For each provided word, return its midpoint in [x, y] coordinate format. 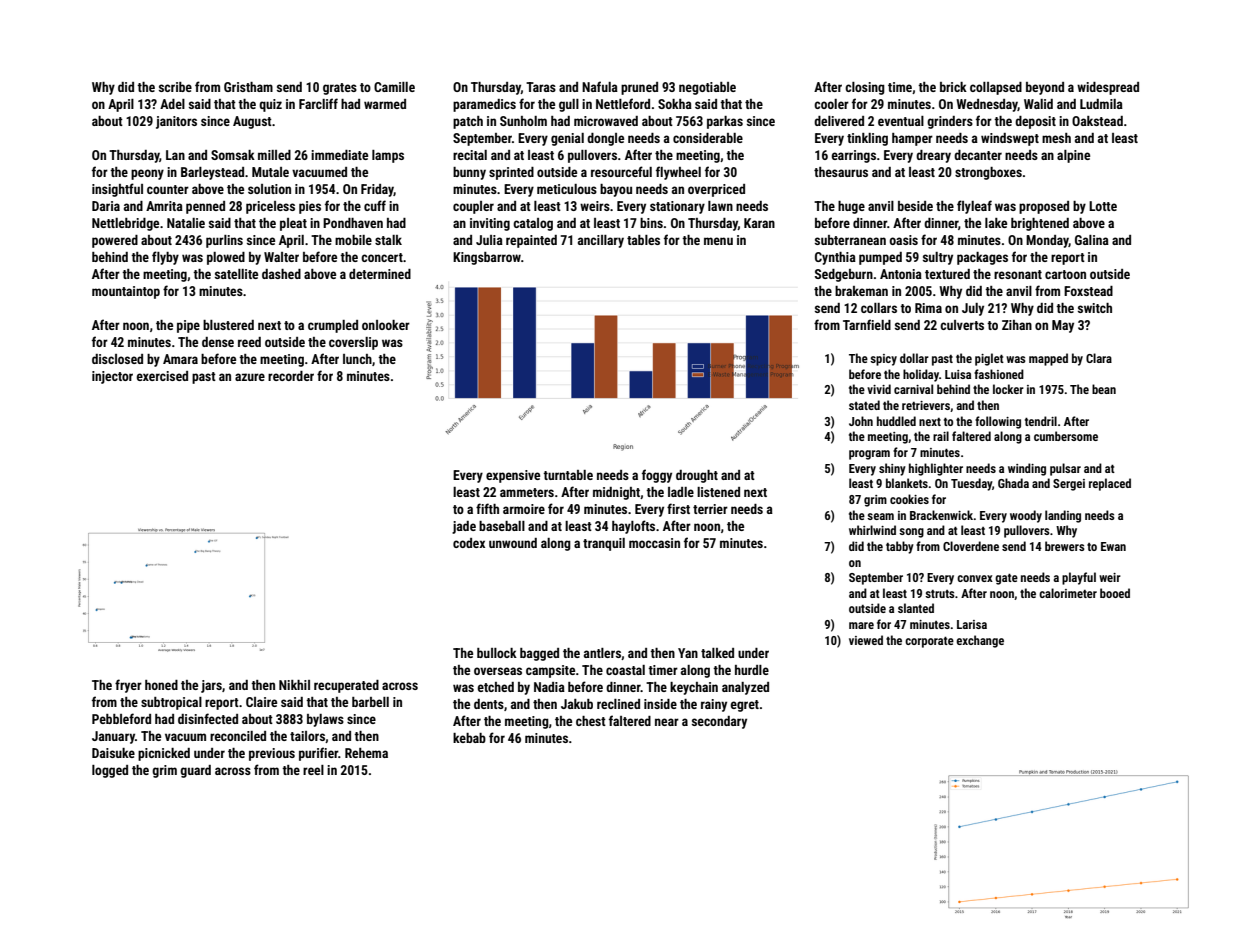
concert [382, 257]
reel [313, 770]
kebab [469, 738]
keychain [694, 688]
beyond [1045, 88]
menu [718, 241]
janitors [176, 122]
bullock [497, 653]
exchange [980, 641]
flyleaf [974, 207]
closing [865, 88]
